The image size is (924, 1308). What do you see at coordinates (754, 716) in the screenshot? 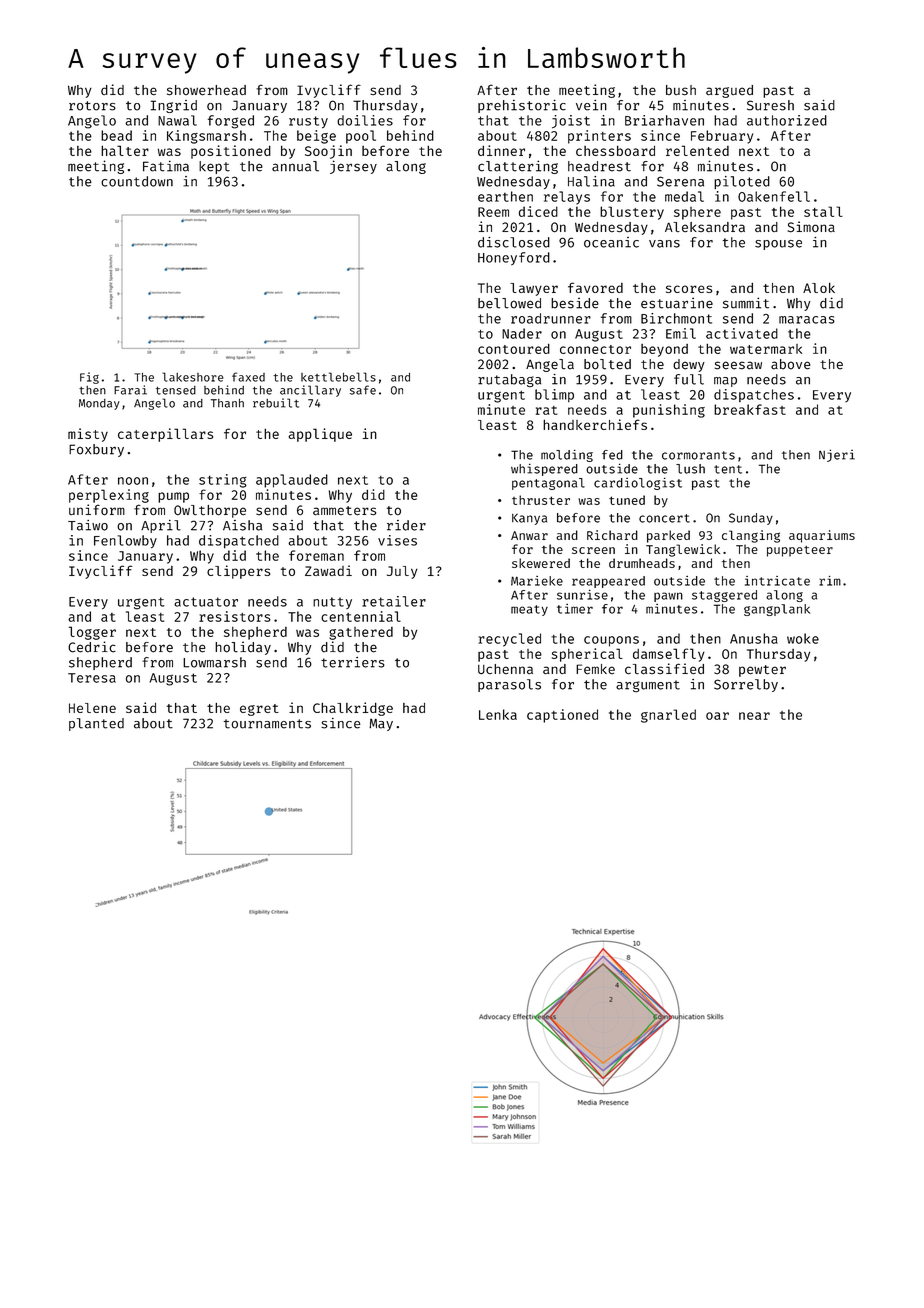
I see `near` at bounding box center [754, 716].
